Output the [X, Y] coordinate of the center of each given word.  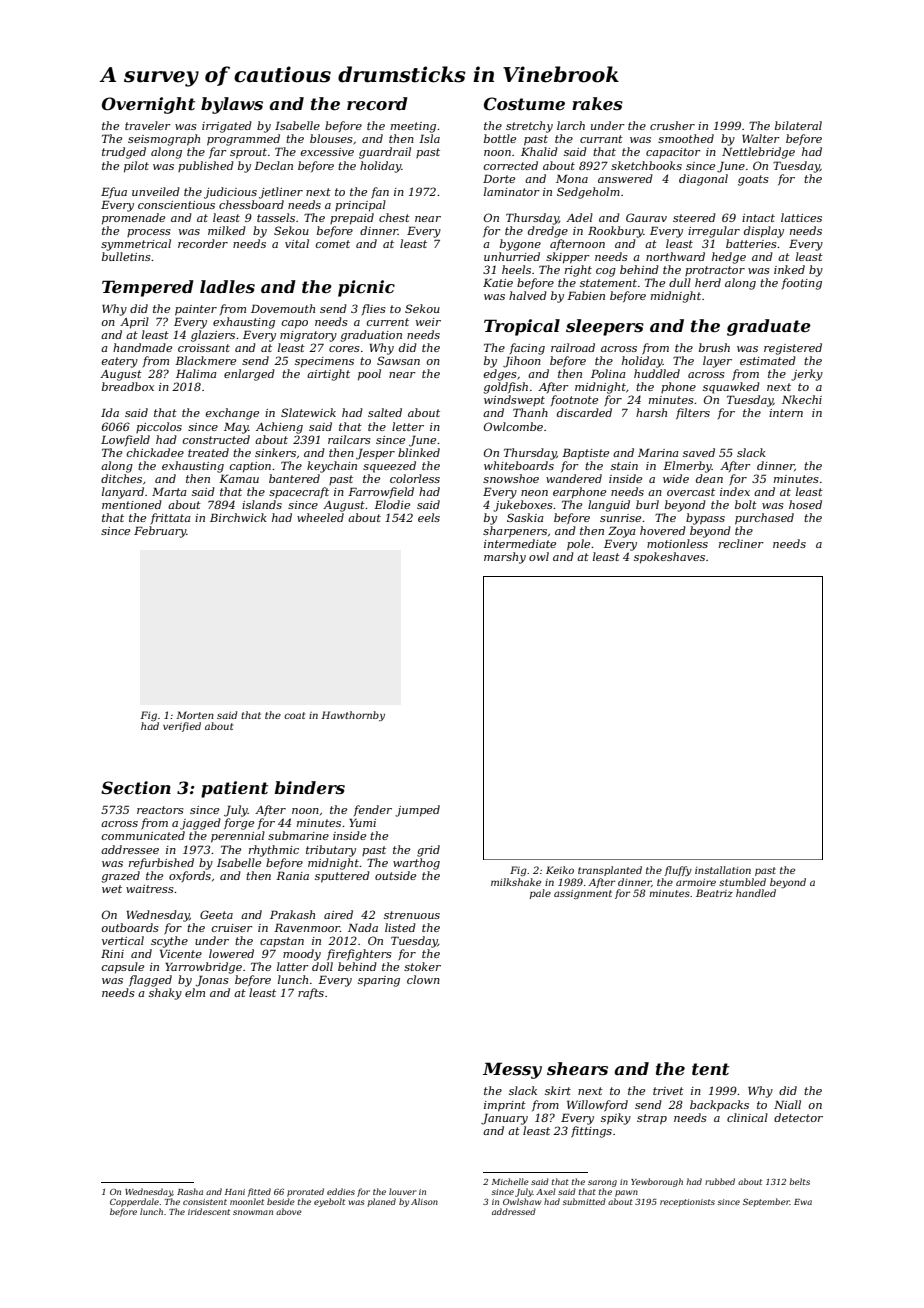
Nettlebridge [758, 153]
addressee [130, 849]
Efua [114, 192]
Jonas [212, 981]
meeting [413, 127]
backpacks [719, 1106]
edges [500, 375]
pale [540, 894]
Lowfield [125, 440]
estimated [768, 360]
